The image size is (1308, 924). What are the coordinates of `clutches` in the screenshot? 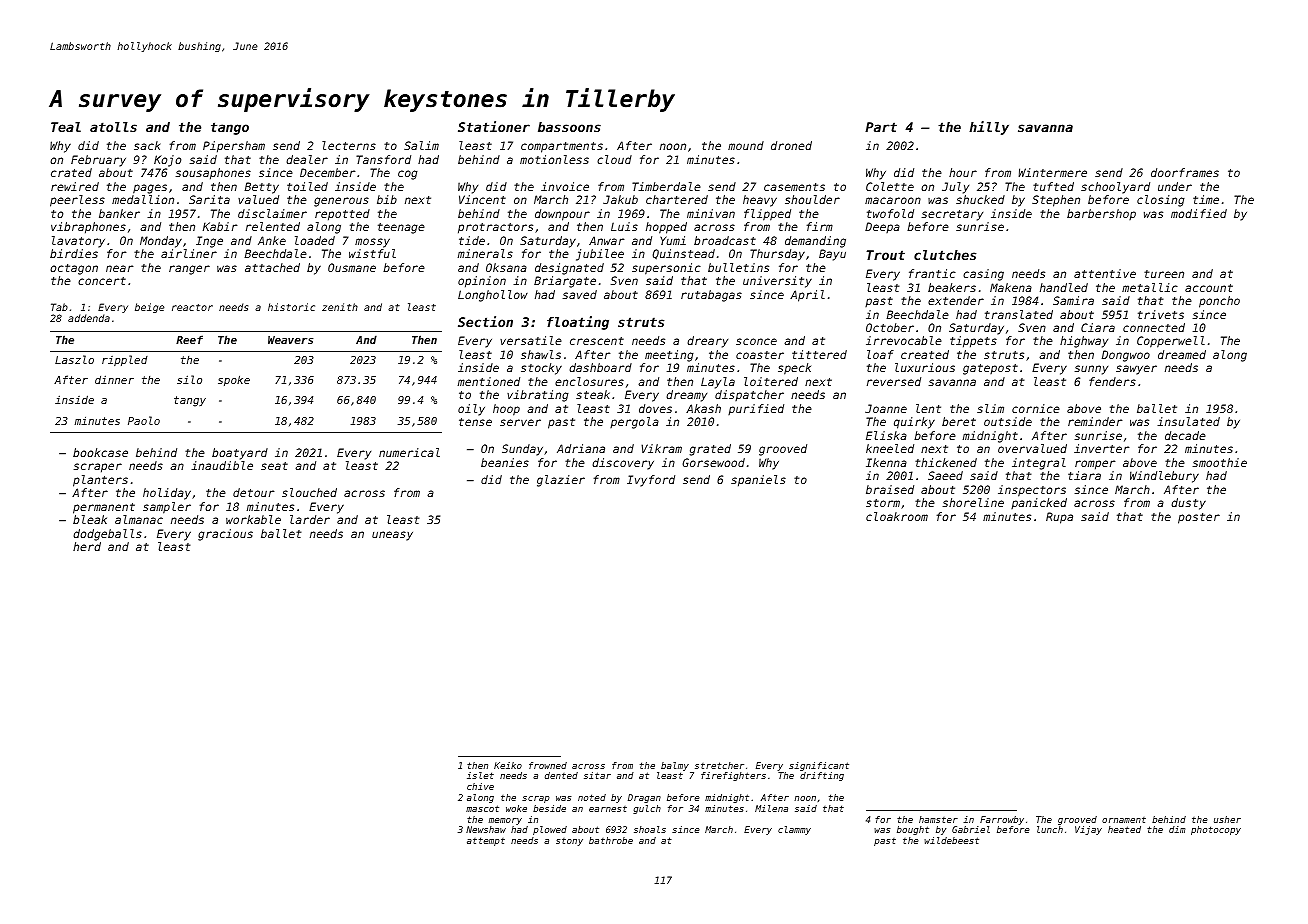 It's located at (945, 255).
